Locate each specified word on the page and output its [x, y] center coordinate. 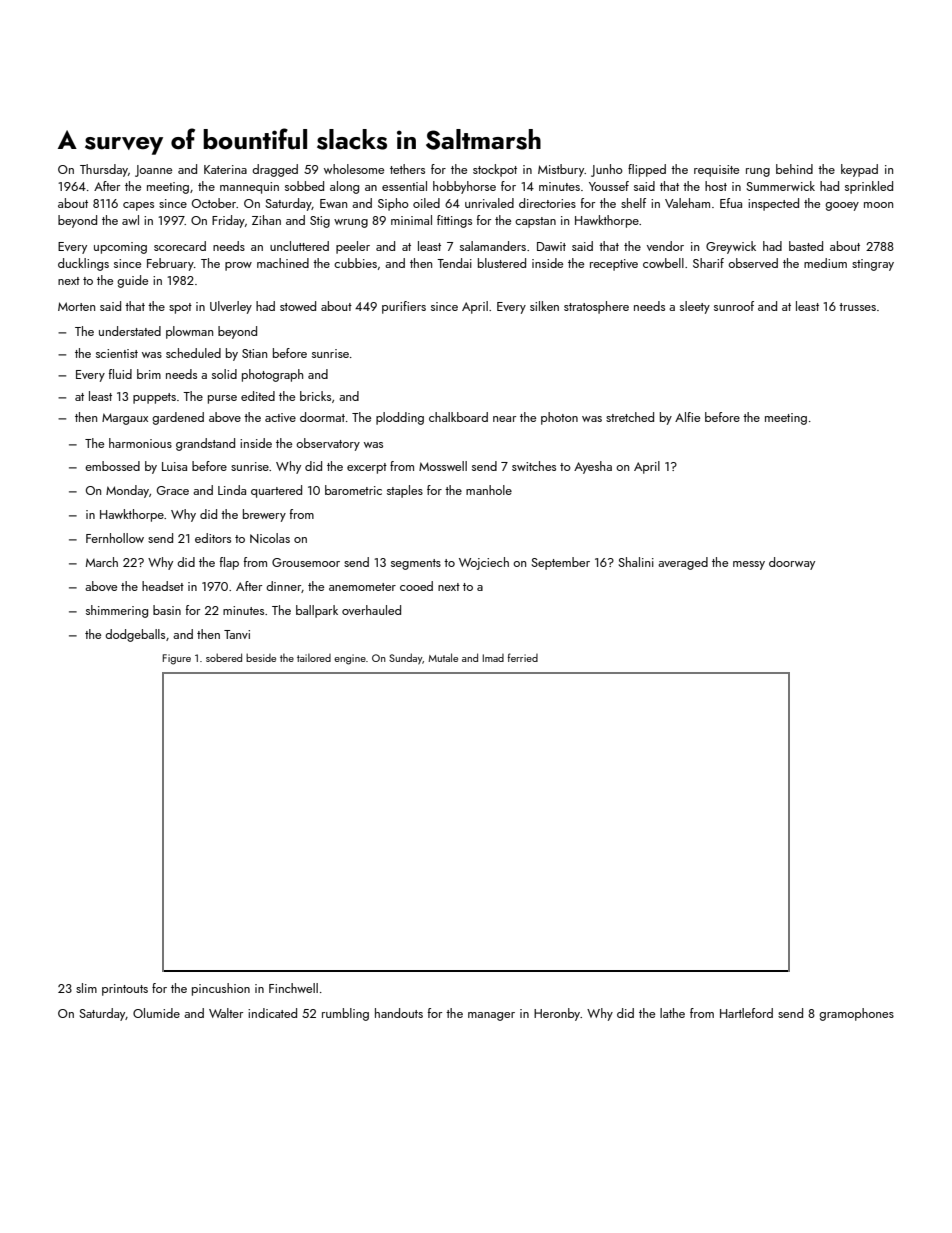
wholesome [354, 169]
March [102, 562]
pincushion [221, 989]
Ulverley [231, 307]
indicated [272, 1013]
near [504, 419]
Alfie [687, 417]
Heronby [557, 1014]
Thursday [104, 170]
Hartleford [746, 1013]
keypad [859, 170]
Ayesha [593, 467]
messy [749, 565]
